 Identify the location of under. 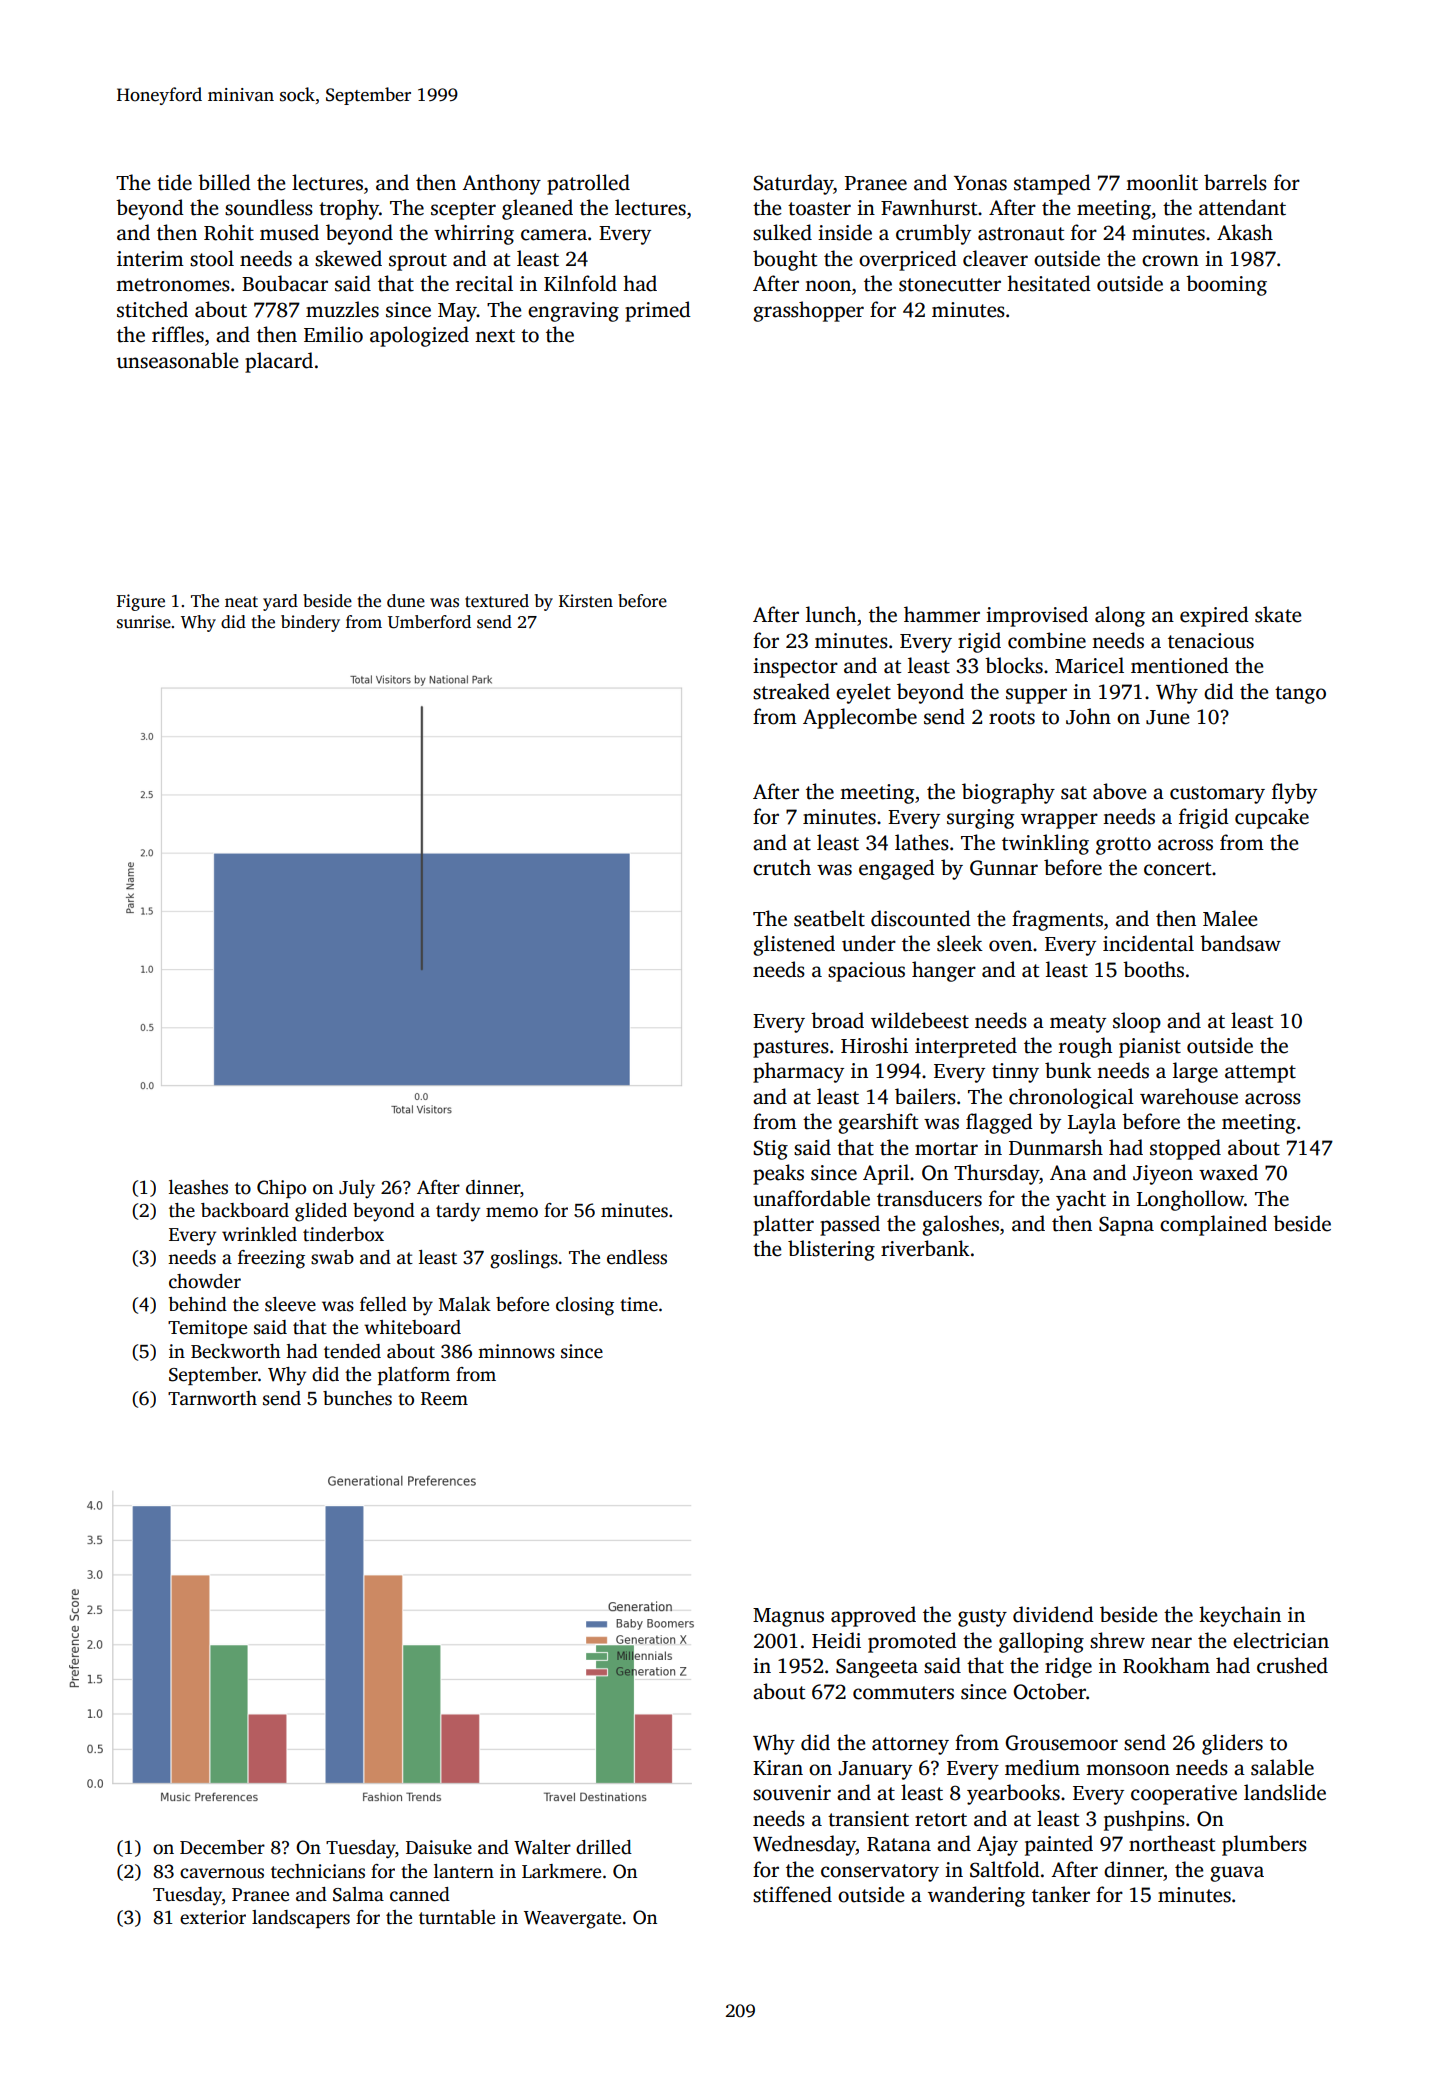
(869, 943).
